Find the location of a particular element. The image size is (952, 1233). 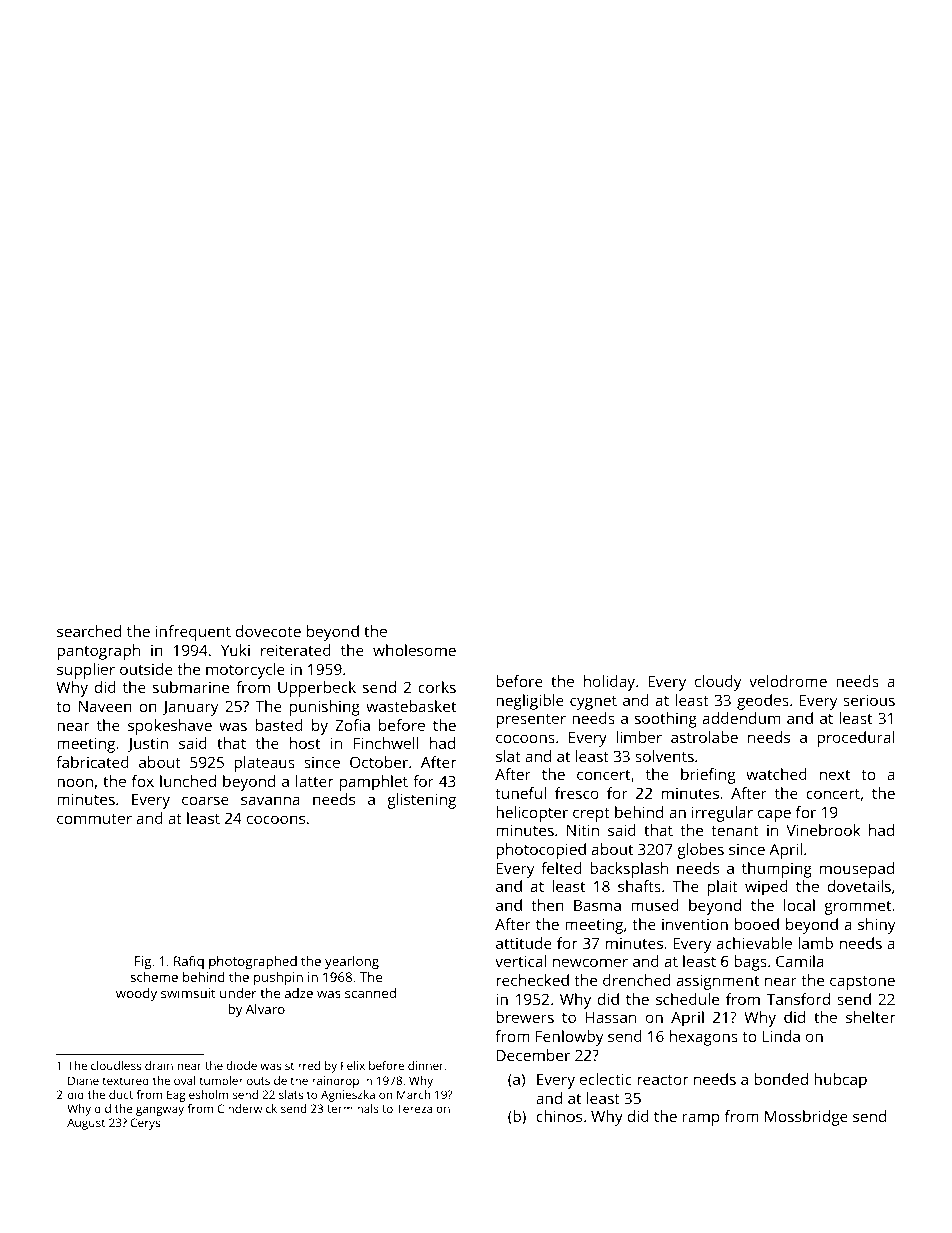

ramp is located at coordinates (701, 1119).
